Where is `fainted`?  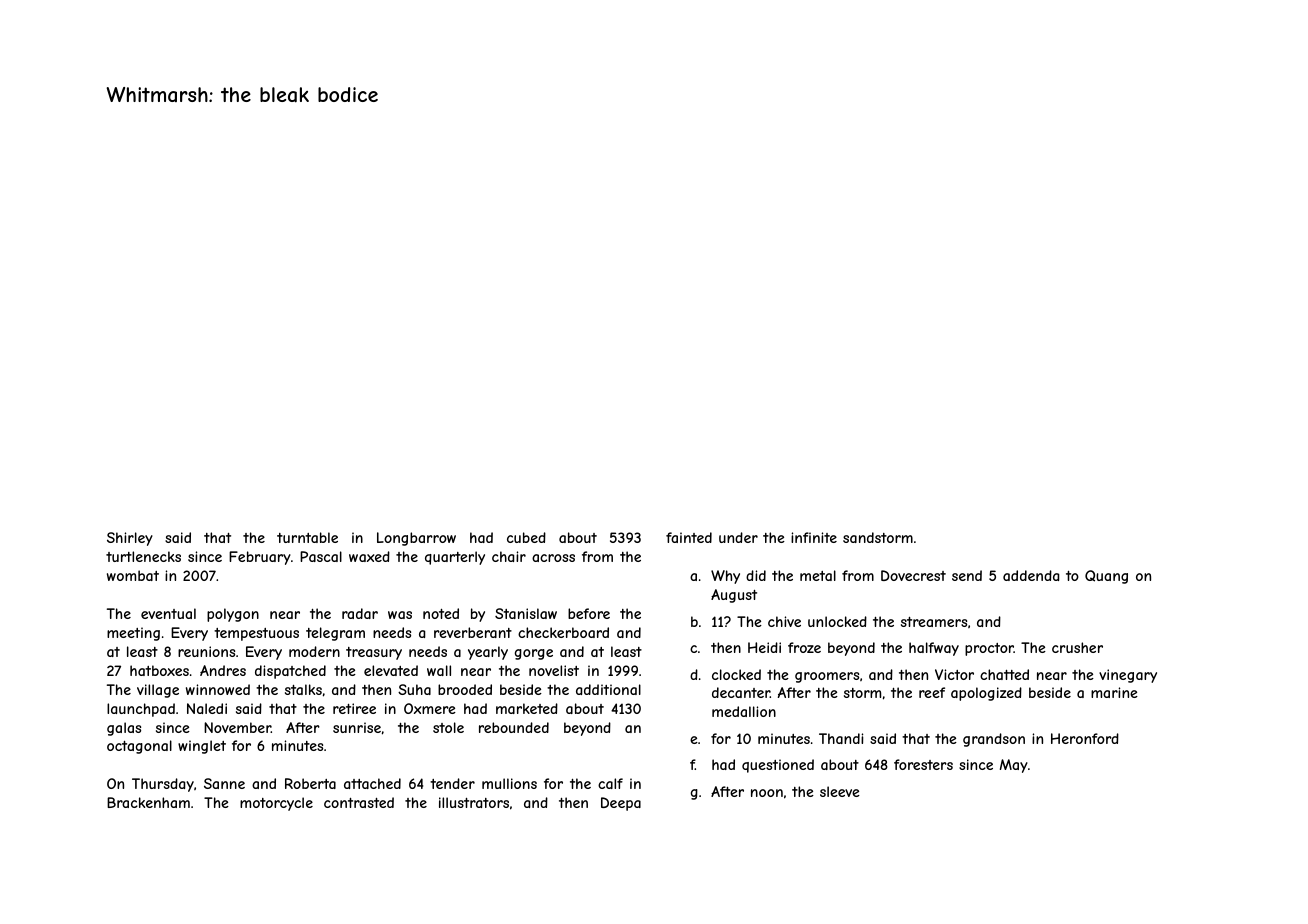 fainted is located at coordinates (689, 537).
